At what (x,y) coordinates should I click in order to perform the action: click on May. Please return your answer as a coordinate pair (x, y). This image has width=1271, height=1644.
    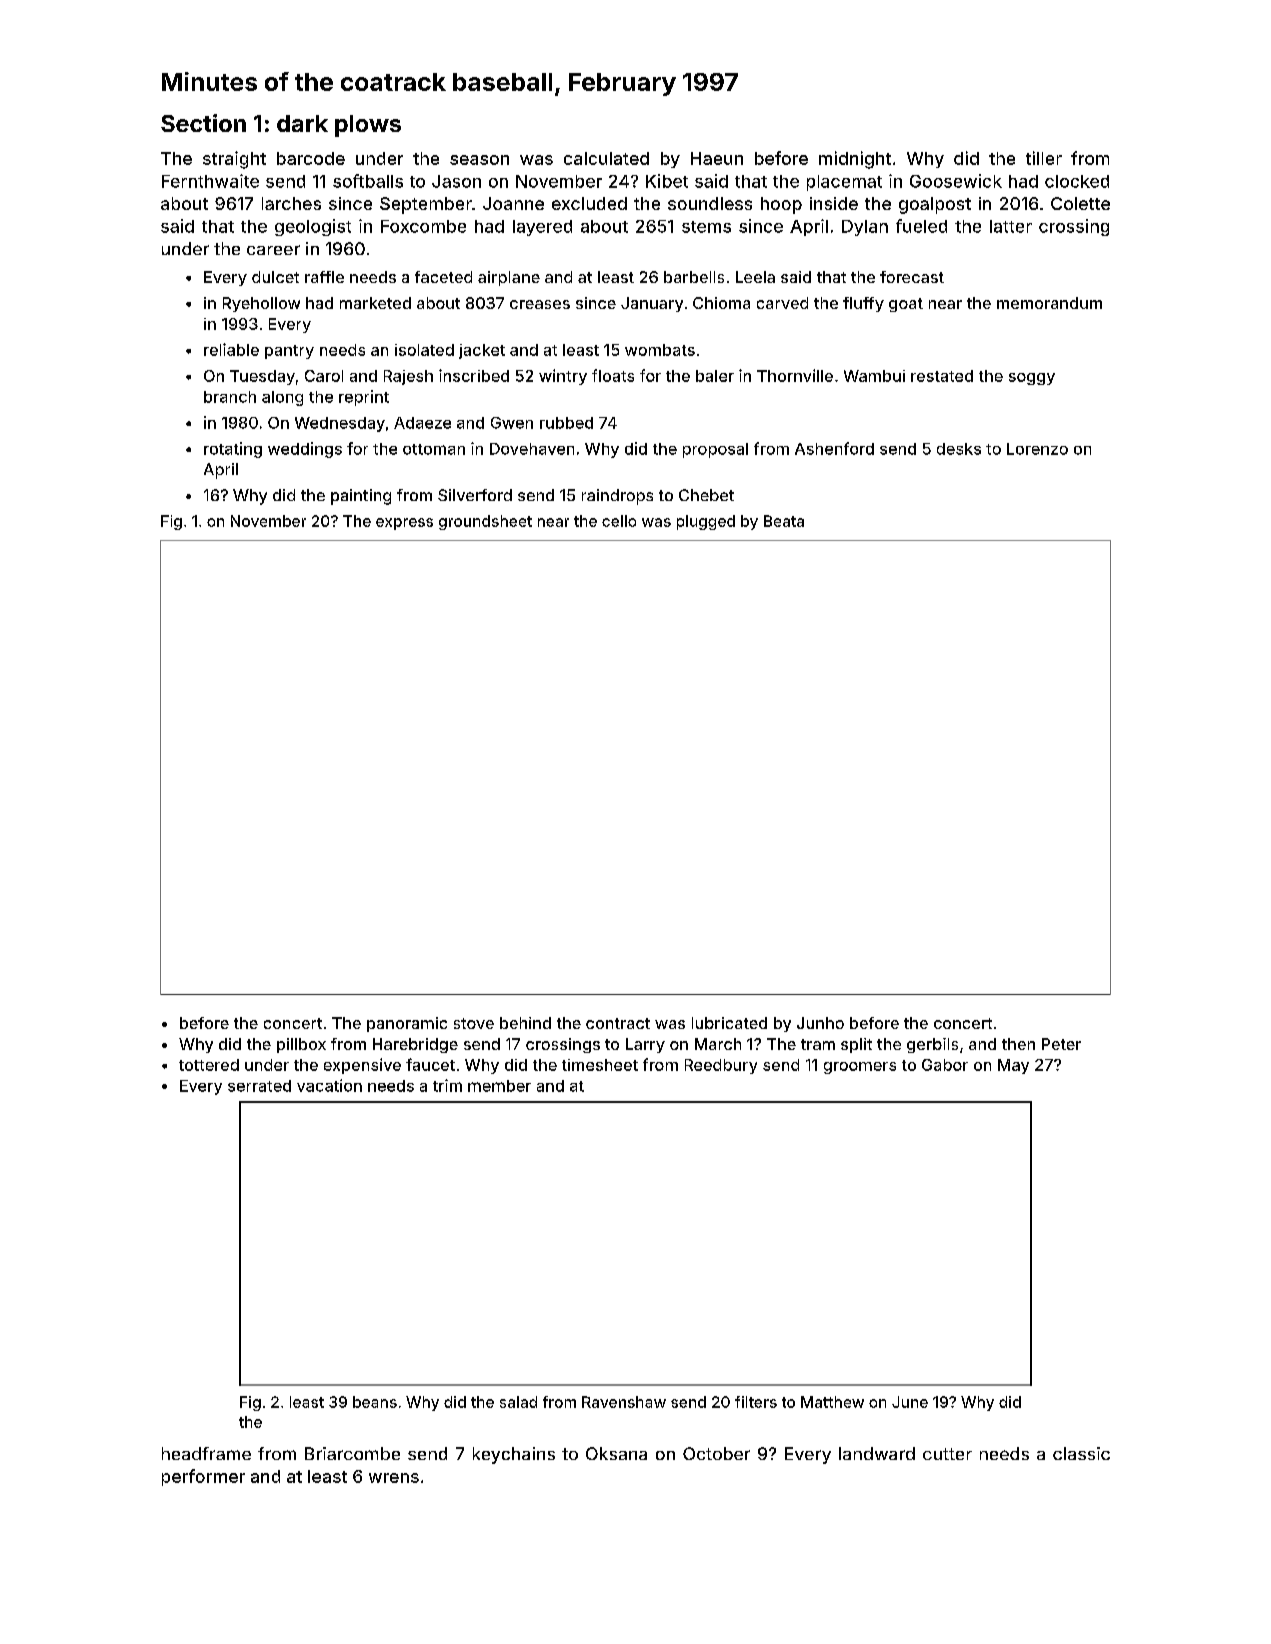
    Looking at the image, I should click on (1013, 1066).
